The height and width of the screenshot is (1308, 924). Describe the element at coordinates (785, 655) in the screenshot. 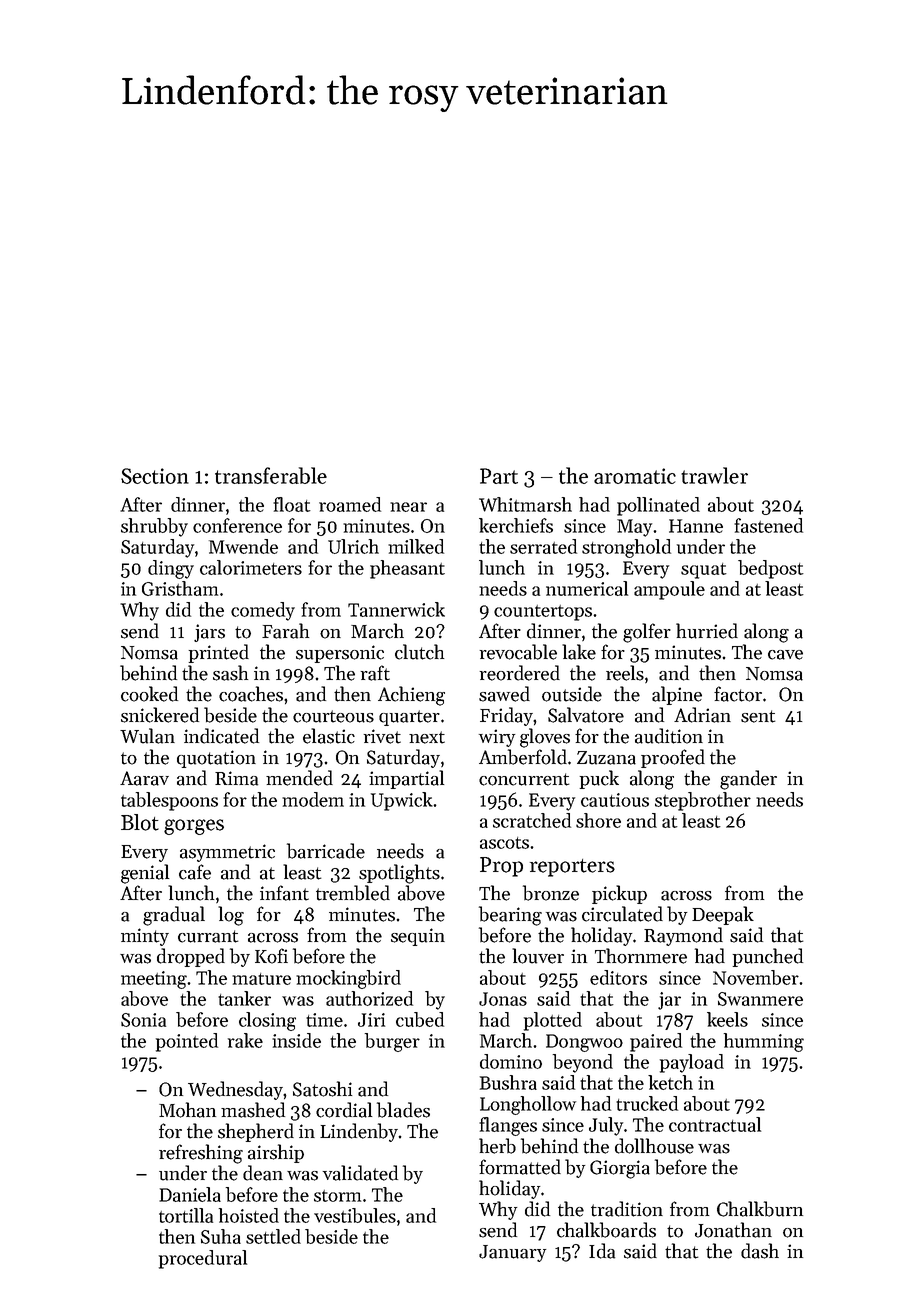

I see `cave` at that location.
